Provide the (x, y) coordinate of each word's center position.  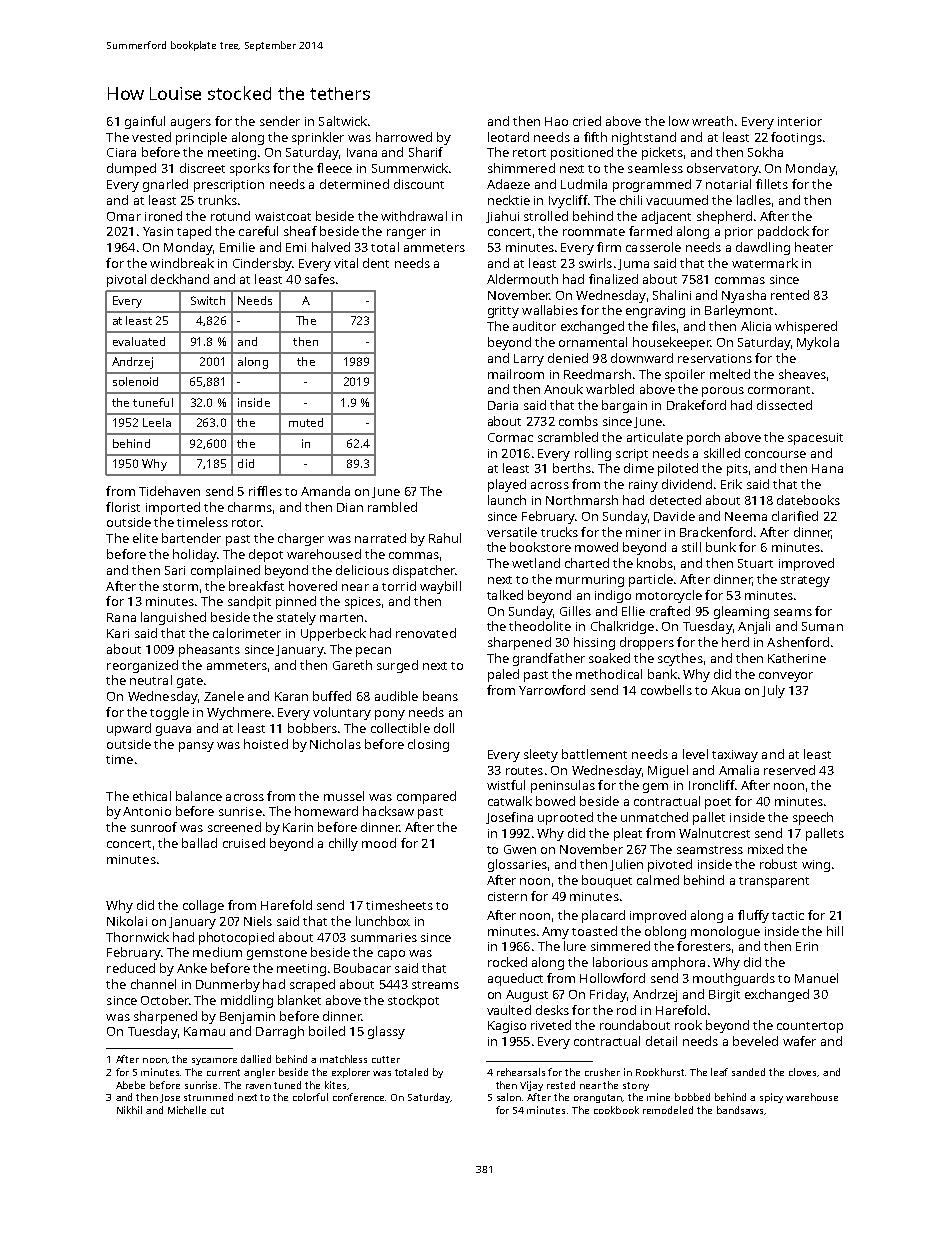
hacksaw (388, 811)
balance (199, 796)
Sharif (426, 152)
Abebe (130, 1085)
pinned (296, 602)
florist (123, 507)
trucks (559, 532)
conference (359, 1097)
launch (507, 500)
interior (800, 121)
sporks (250, 169)
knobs (655, 563)
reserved (789, 770)
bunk (721, 547)
